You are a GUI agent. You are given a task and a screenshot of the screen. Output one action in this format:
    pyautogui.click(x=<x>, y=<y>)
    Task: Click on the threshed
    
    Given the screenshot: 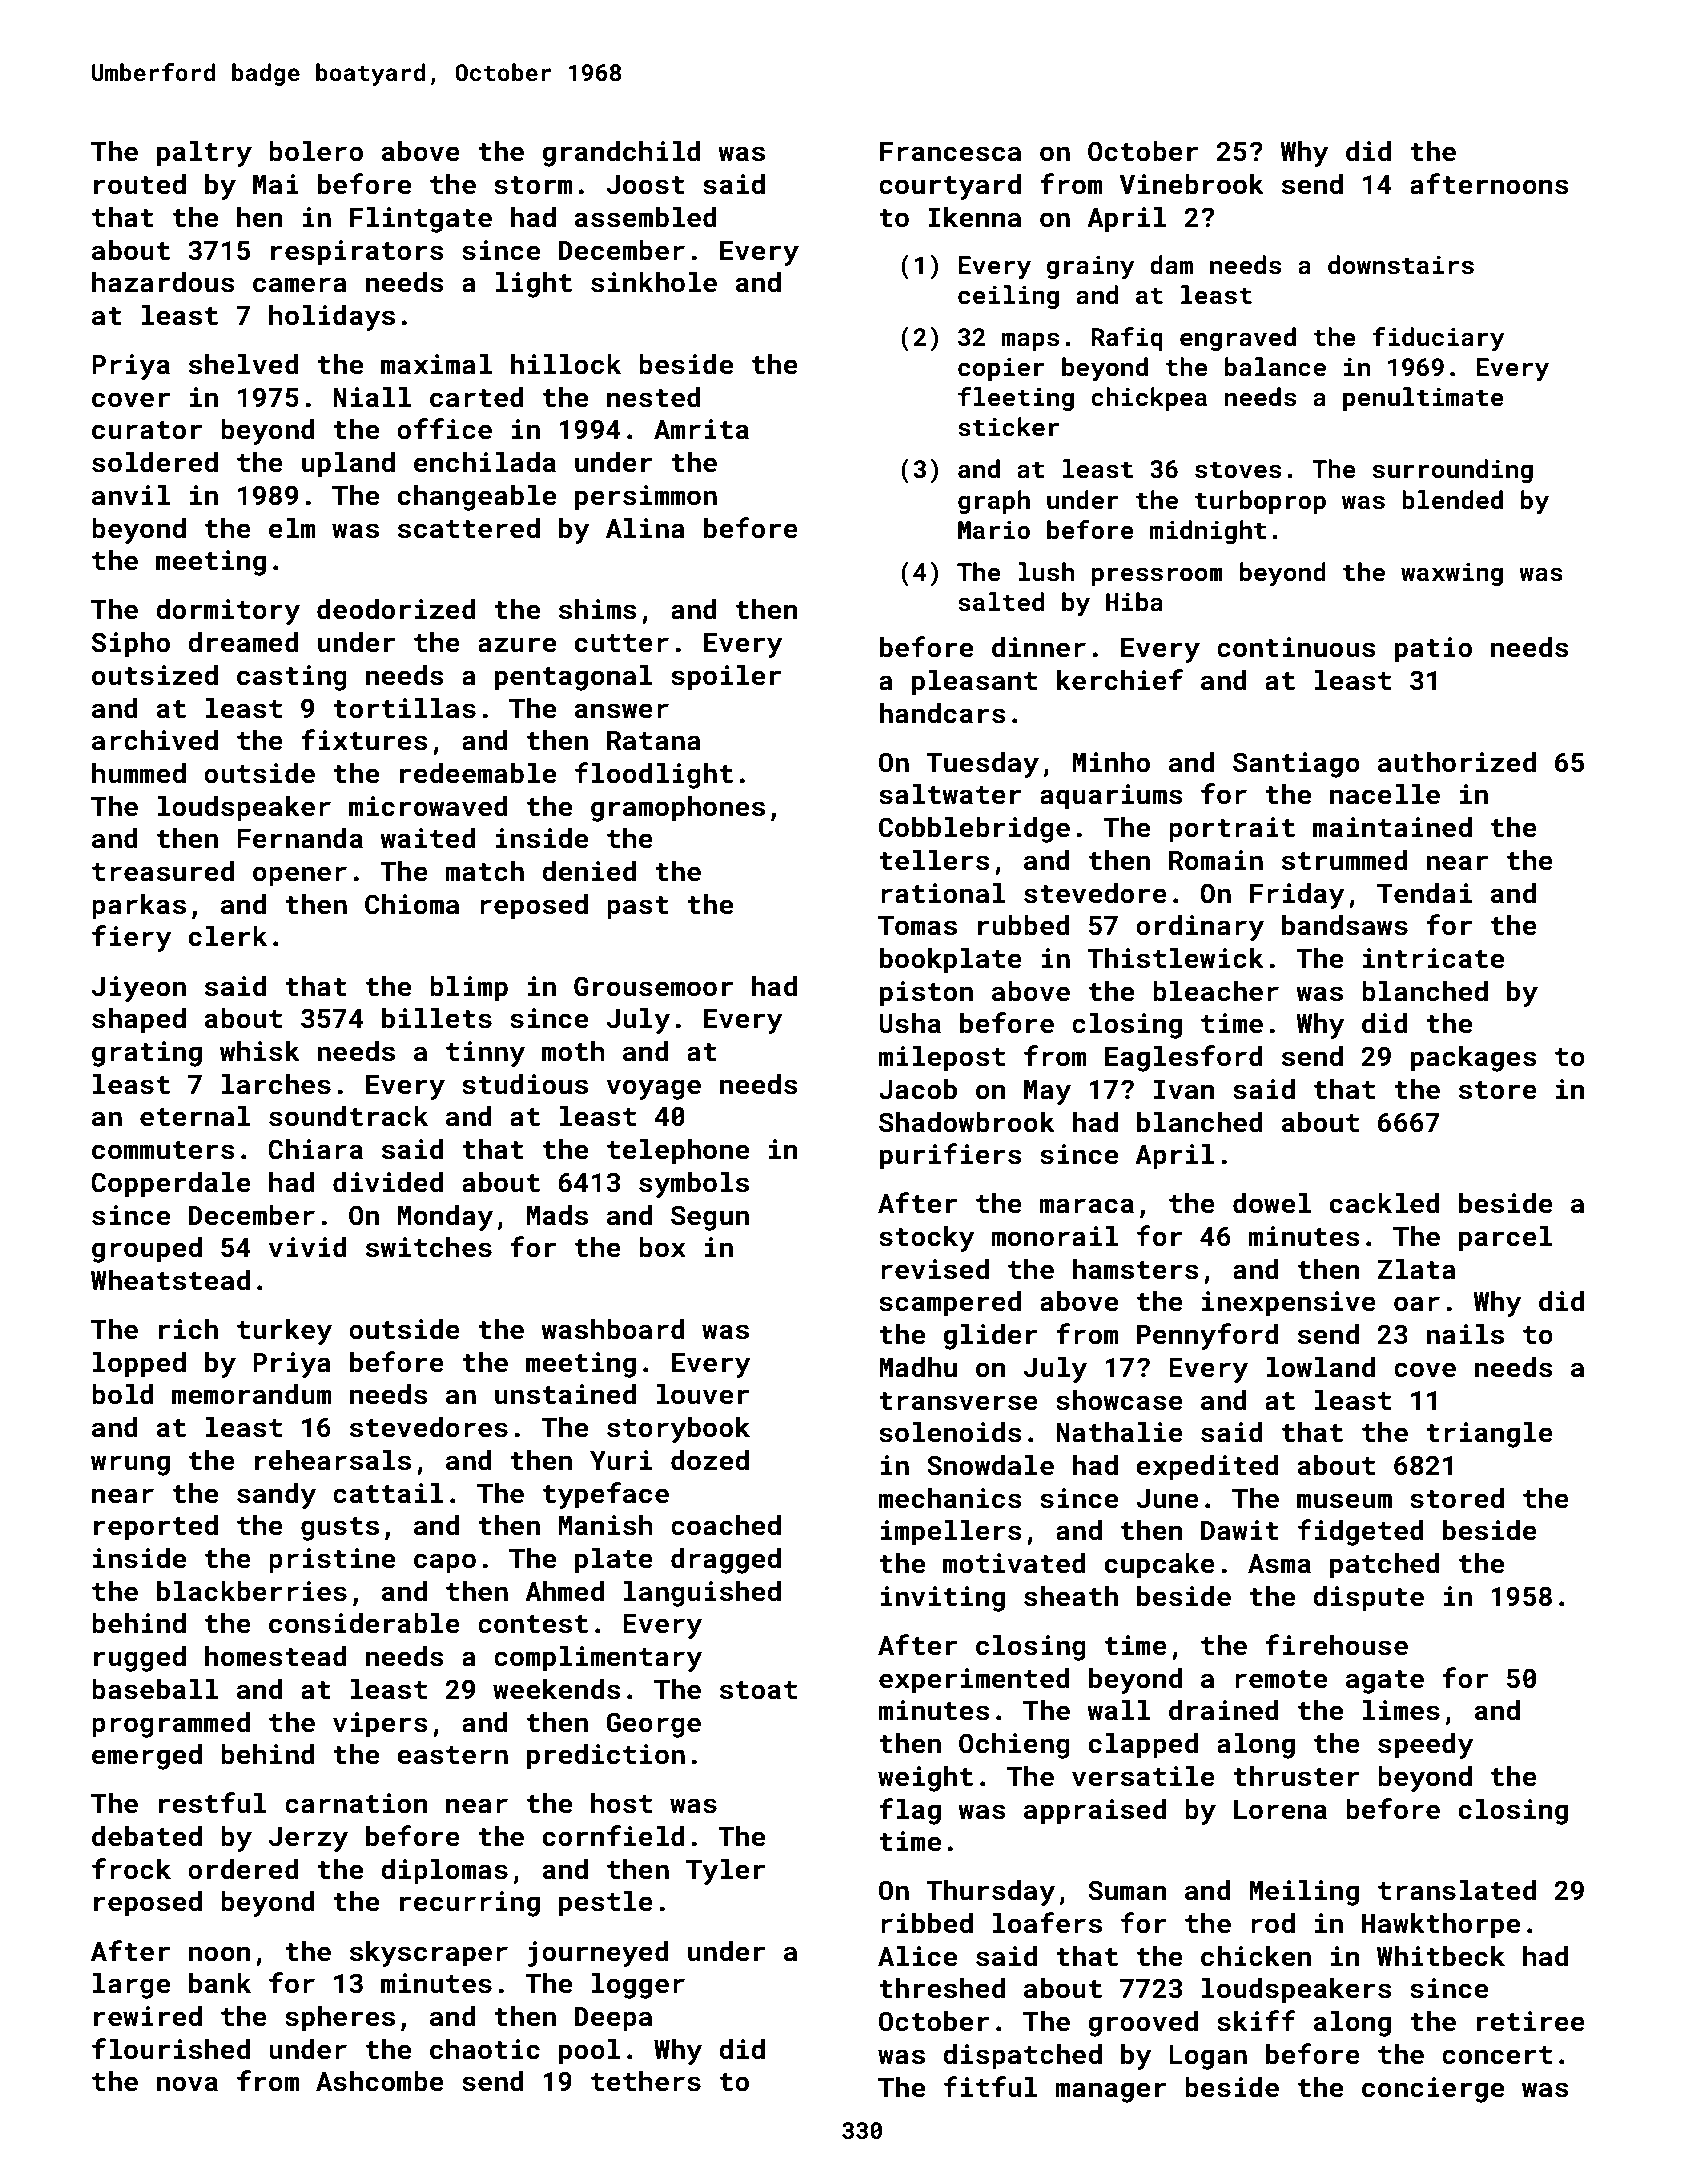 What is the action you would take?
    pyautogui.click(x=942, y=1988)
